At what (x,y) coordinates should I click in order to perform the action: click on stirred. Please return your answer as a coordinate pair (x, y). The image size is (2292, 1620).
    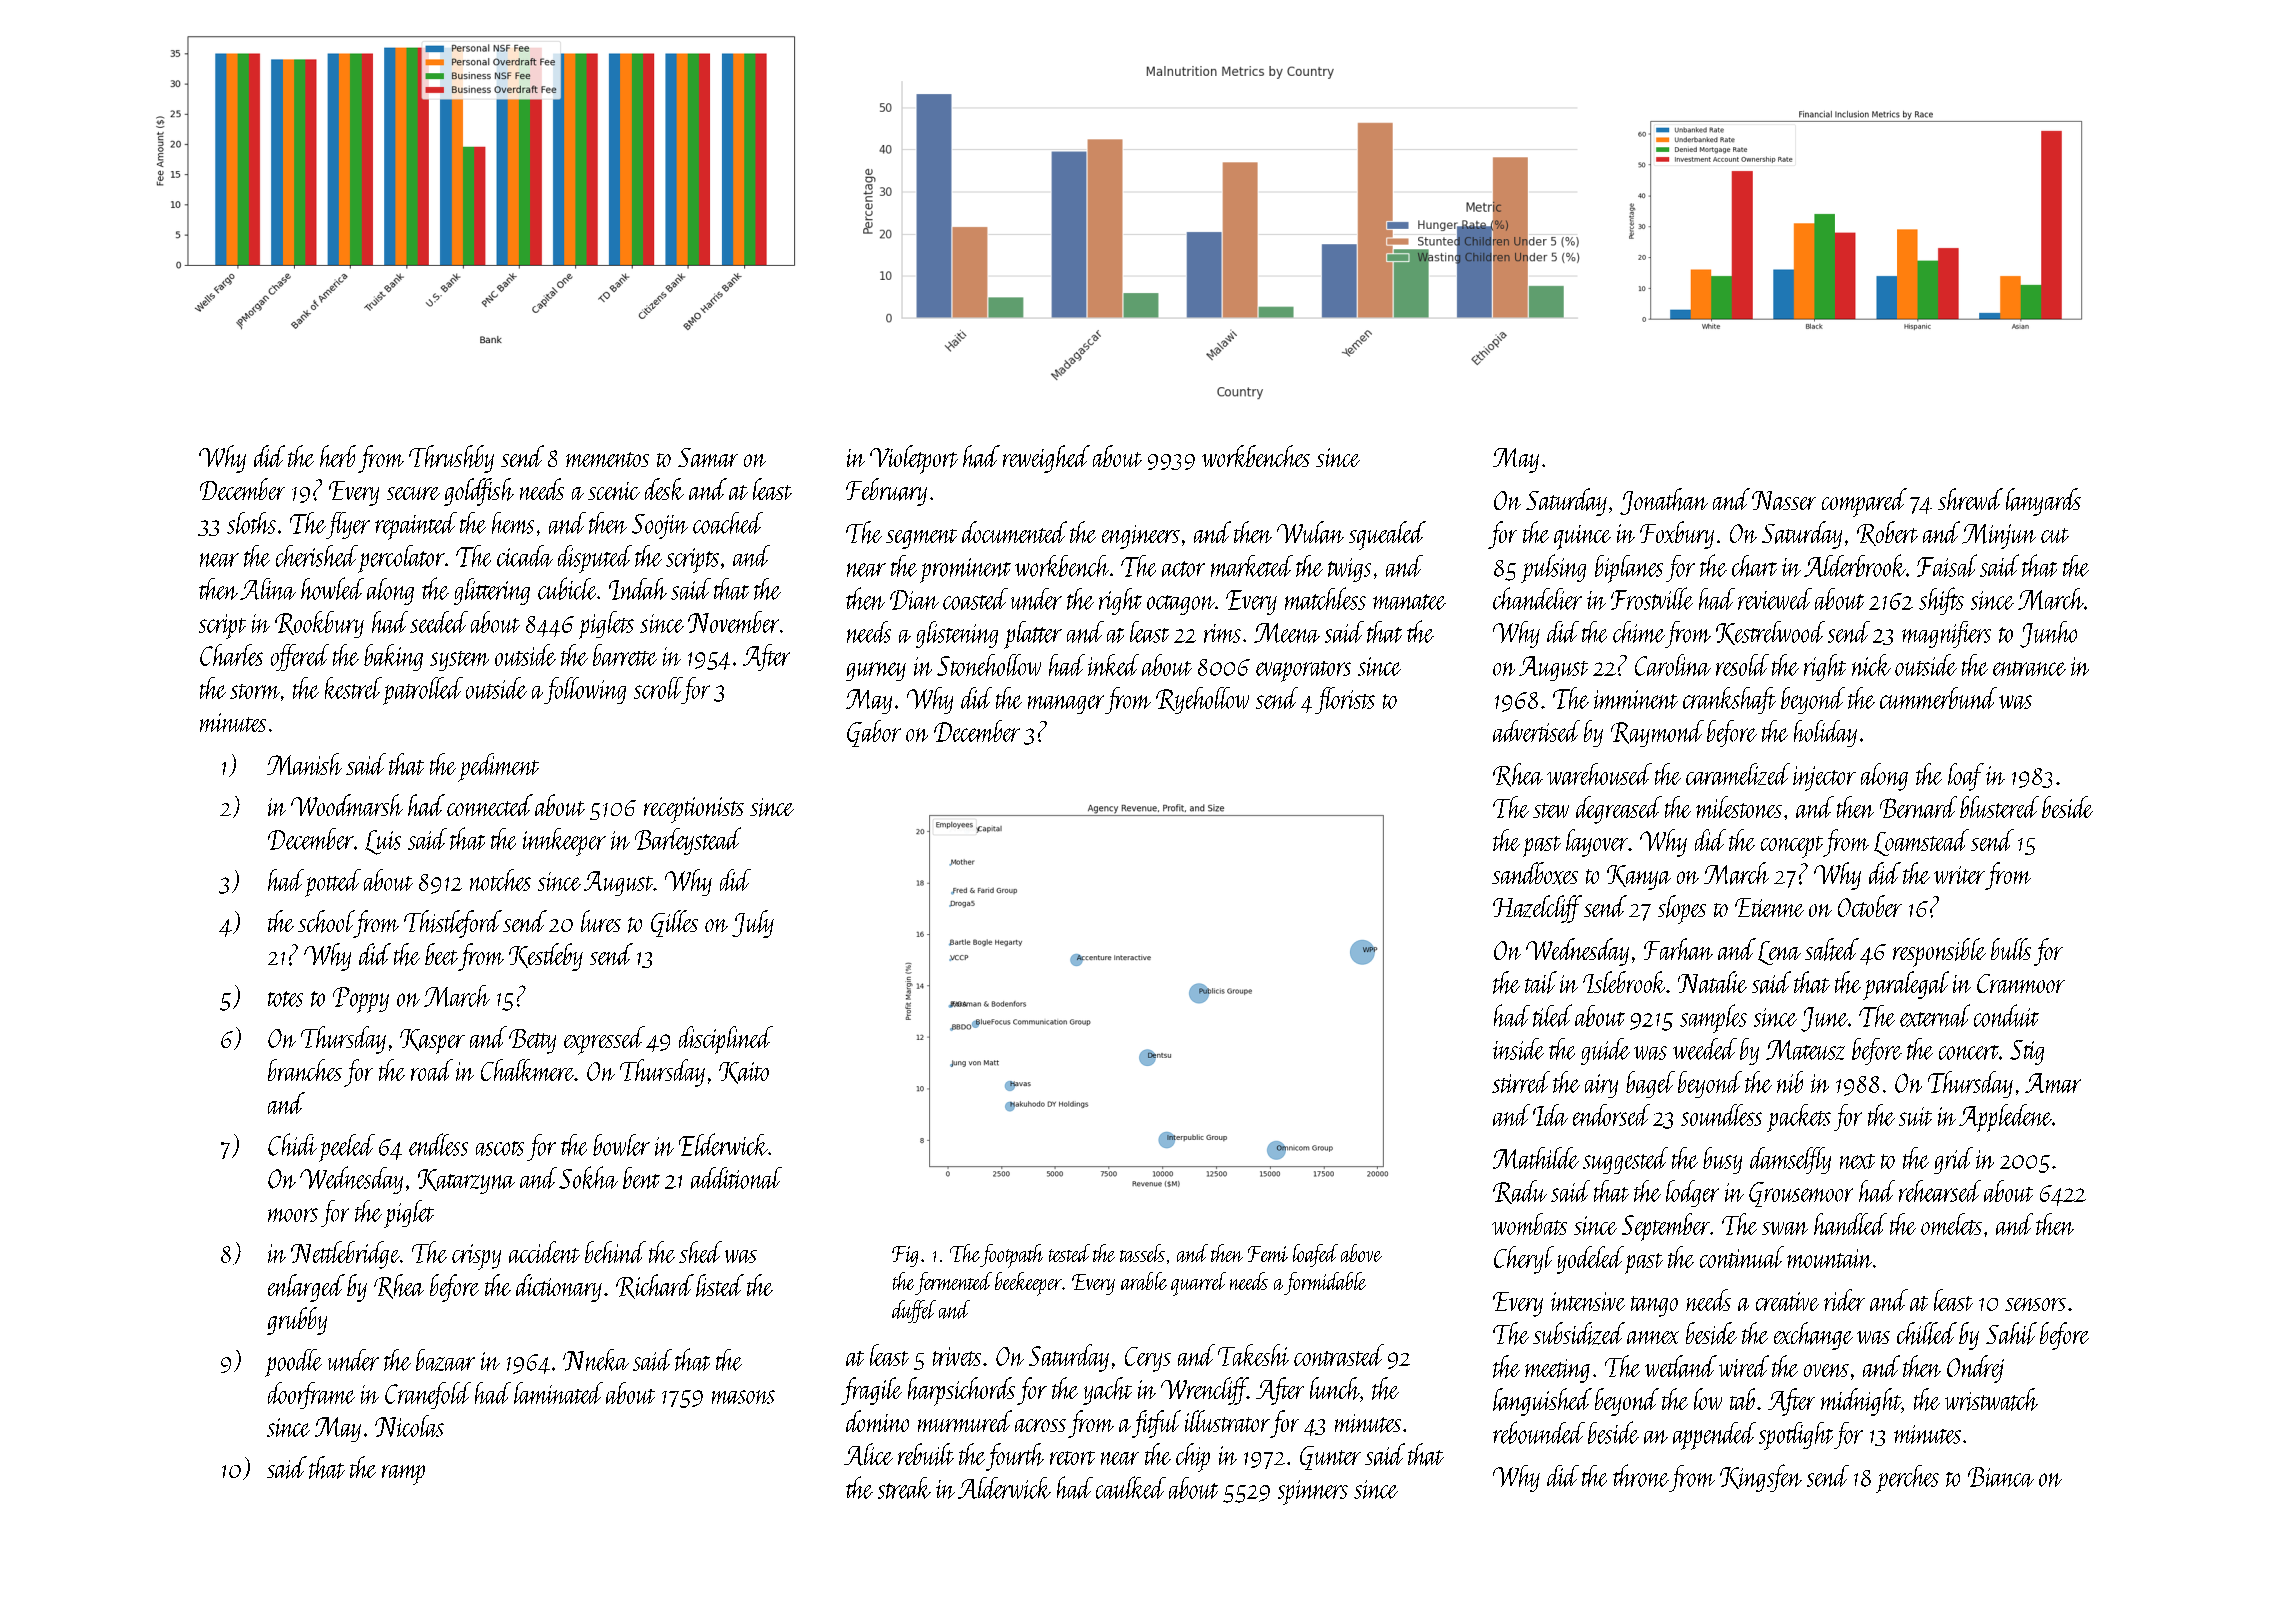
    Looking at the image, I should click on (1521, 1082).
